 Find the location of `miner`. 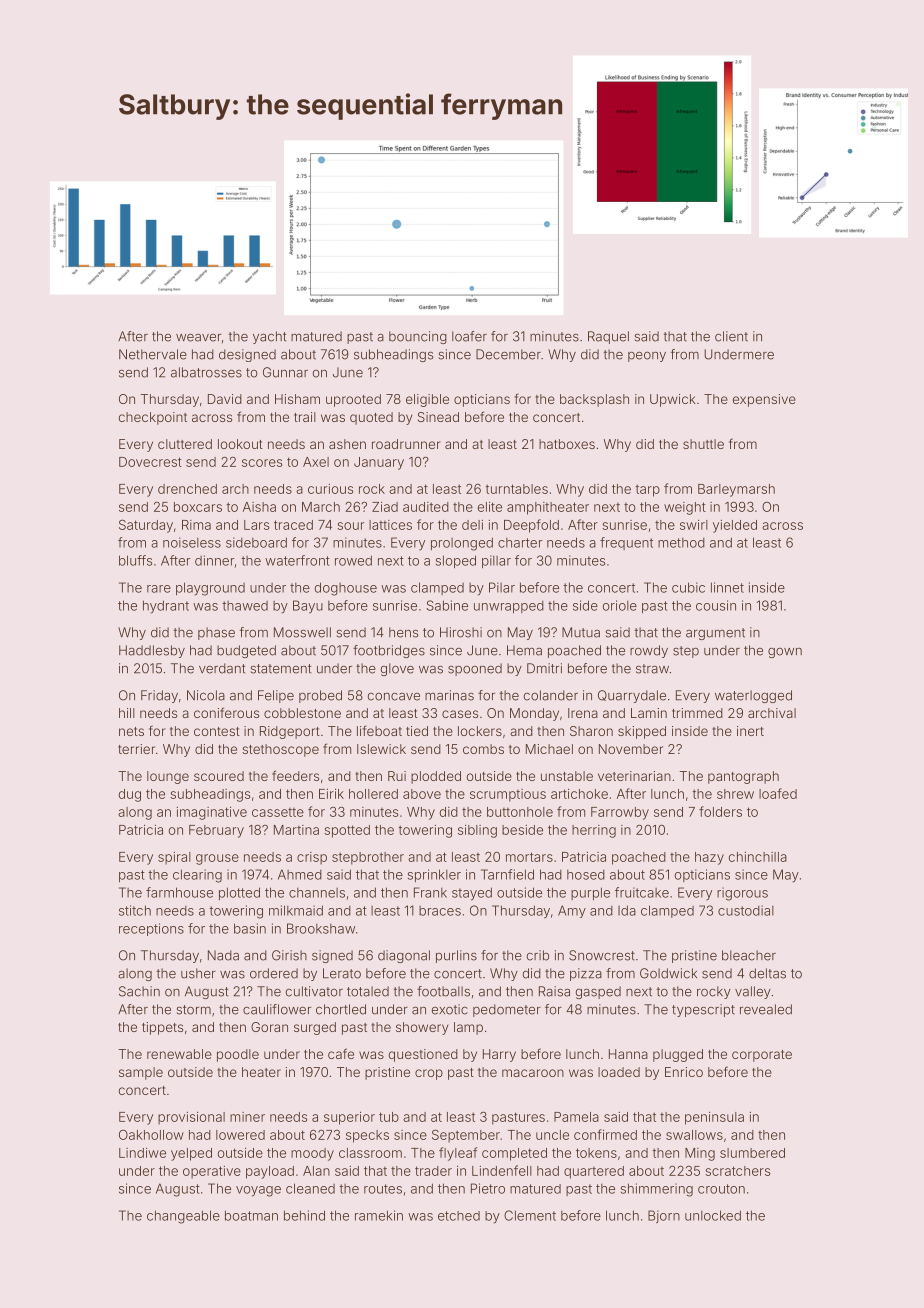

miner is located at coordinates (247, 1117).
